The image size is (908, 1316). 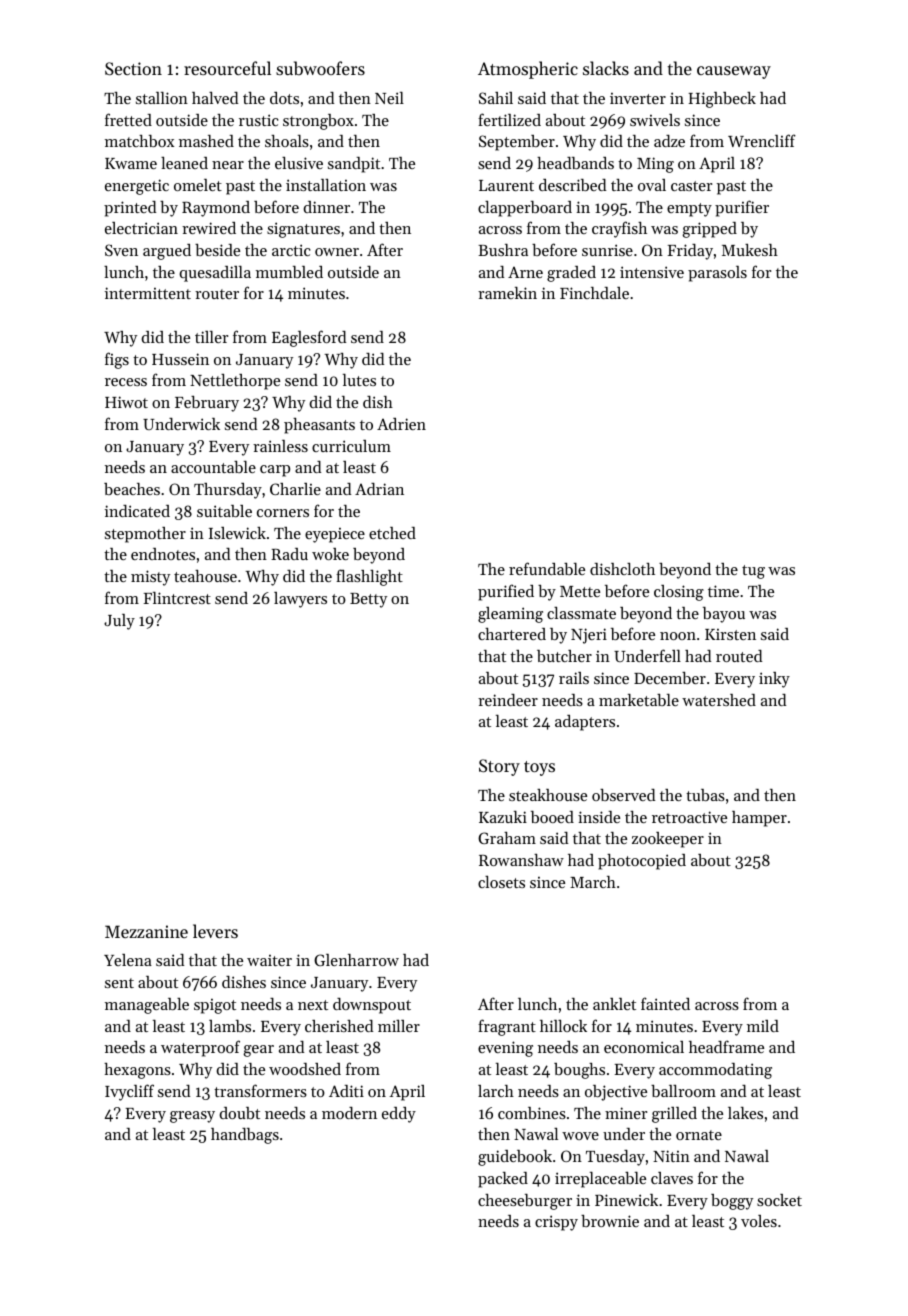 What do you see at coordinates (245, 1136) in the page?
I see `handbags` at bounding box center [245, 1136].
